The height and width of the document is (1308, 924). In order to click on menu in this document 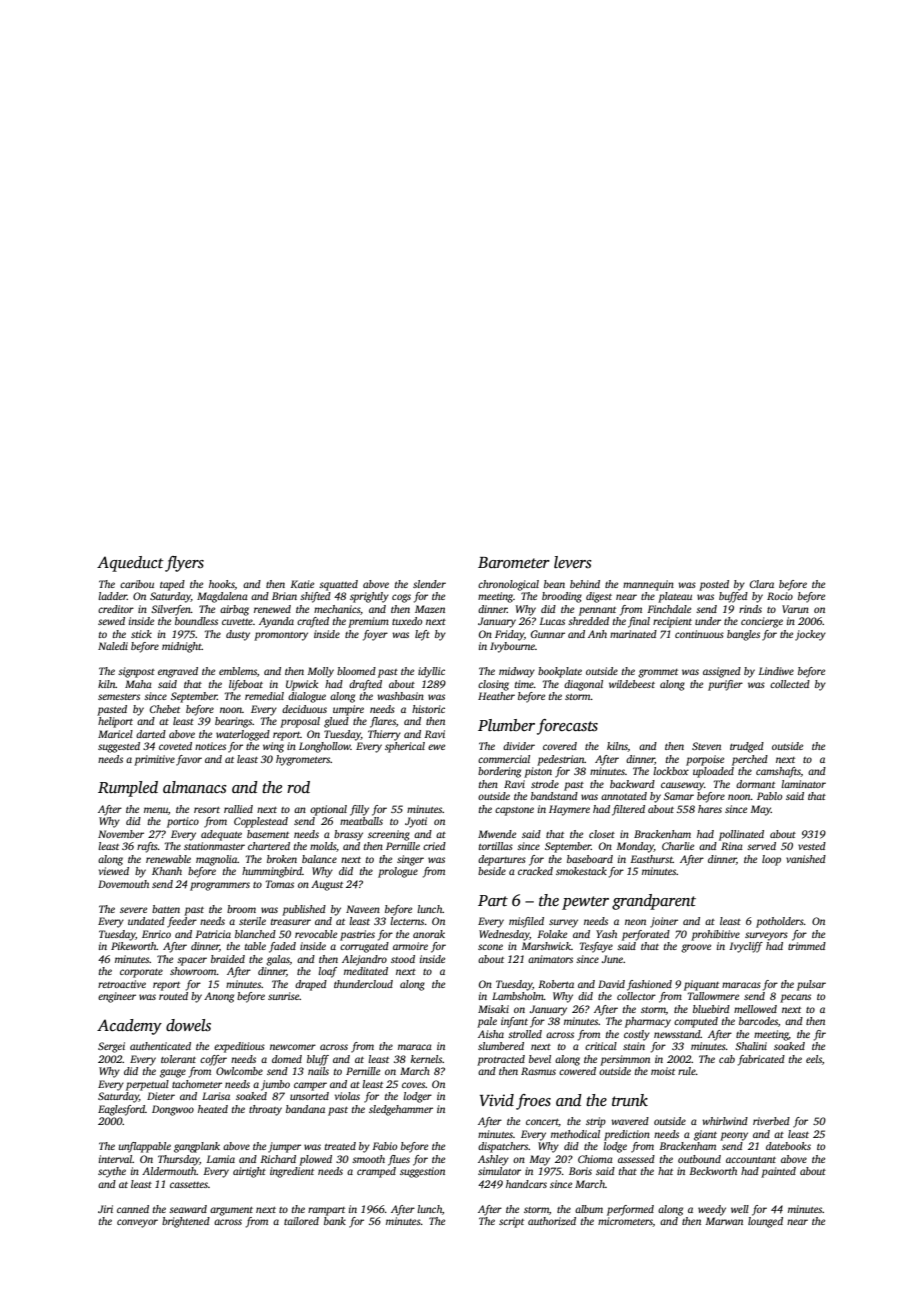, I will do `click(156, 810)`.
